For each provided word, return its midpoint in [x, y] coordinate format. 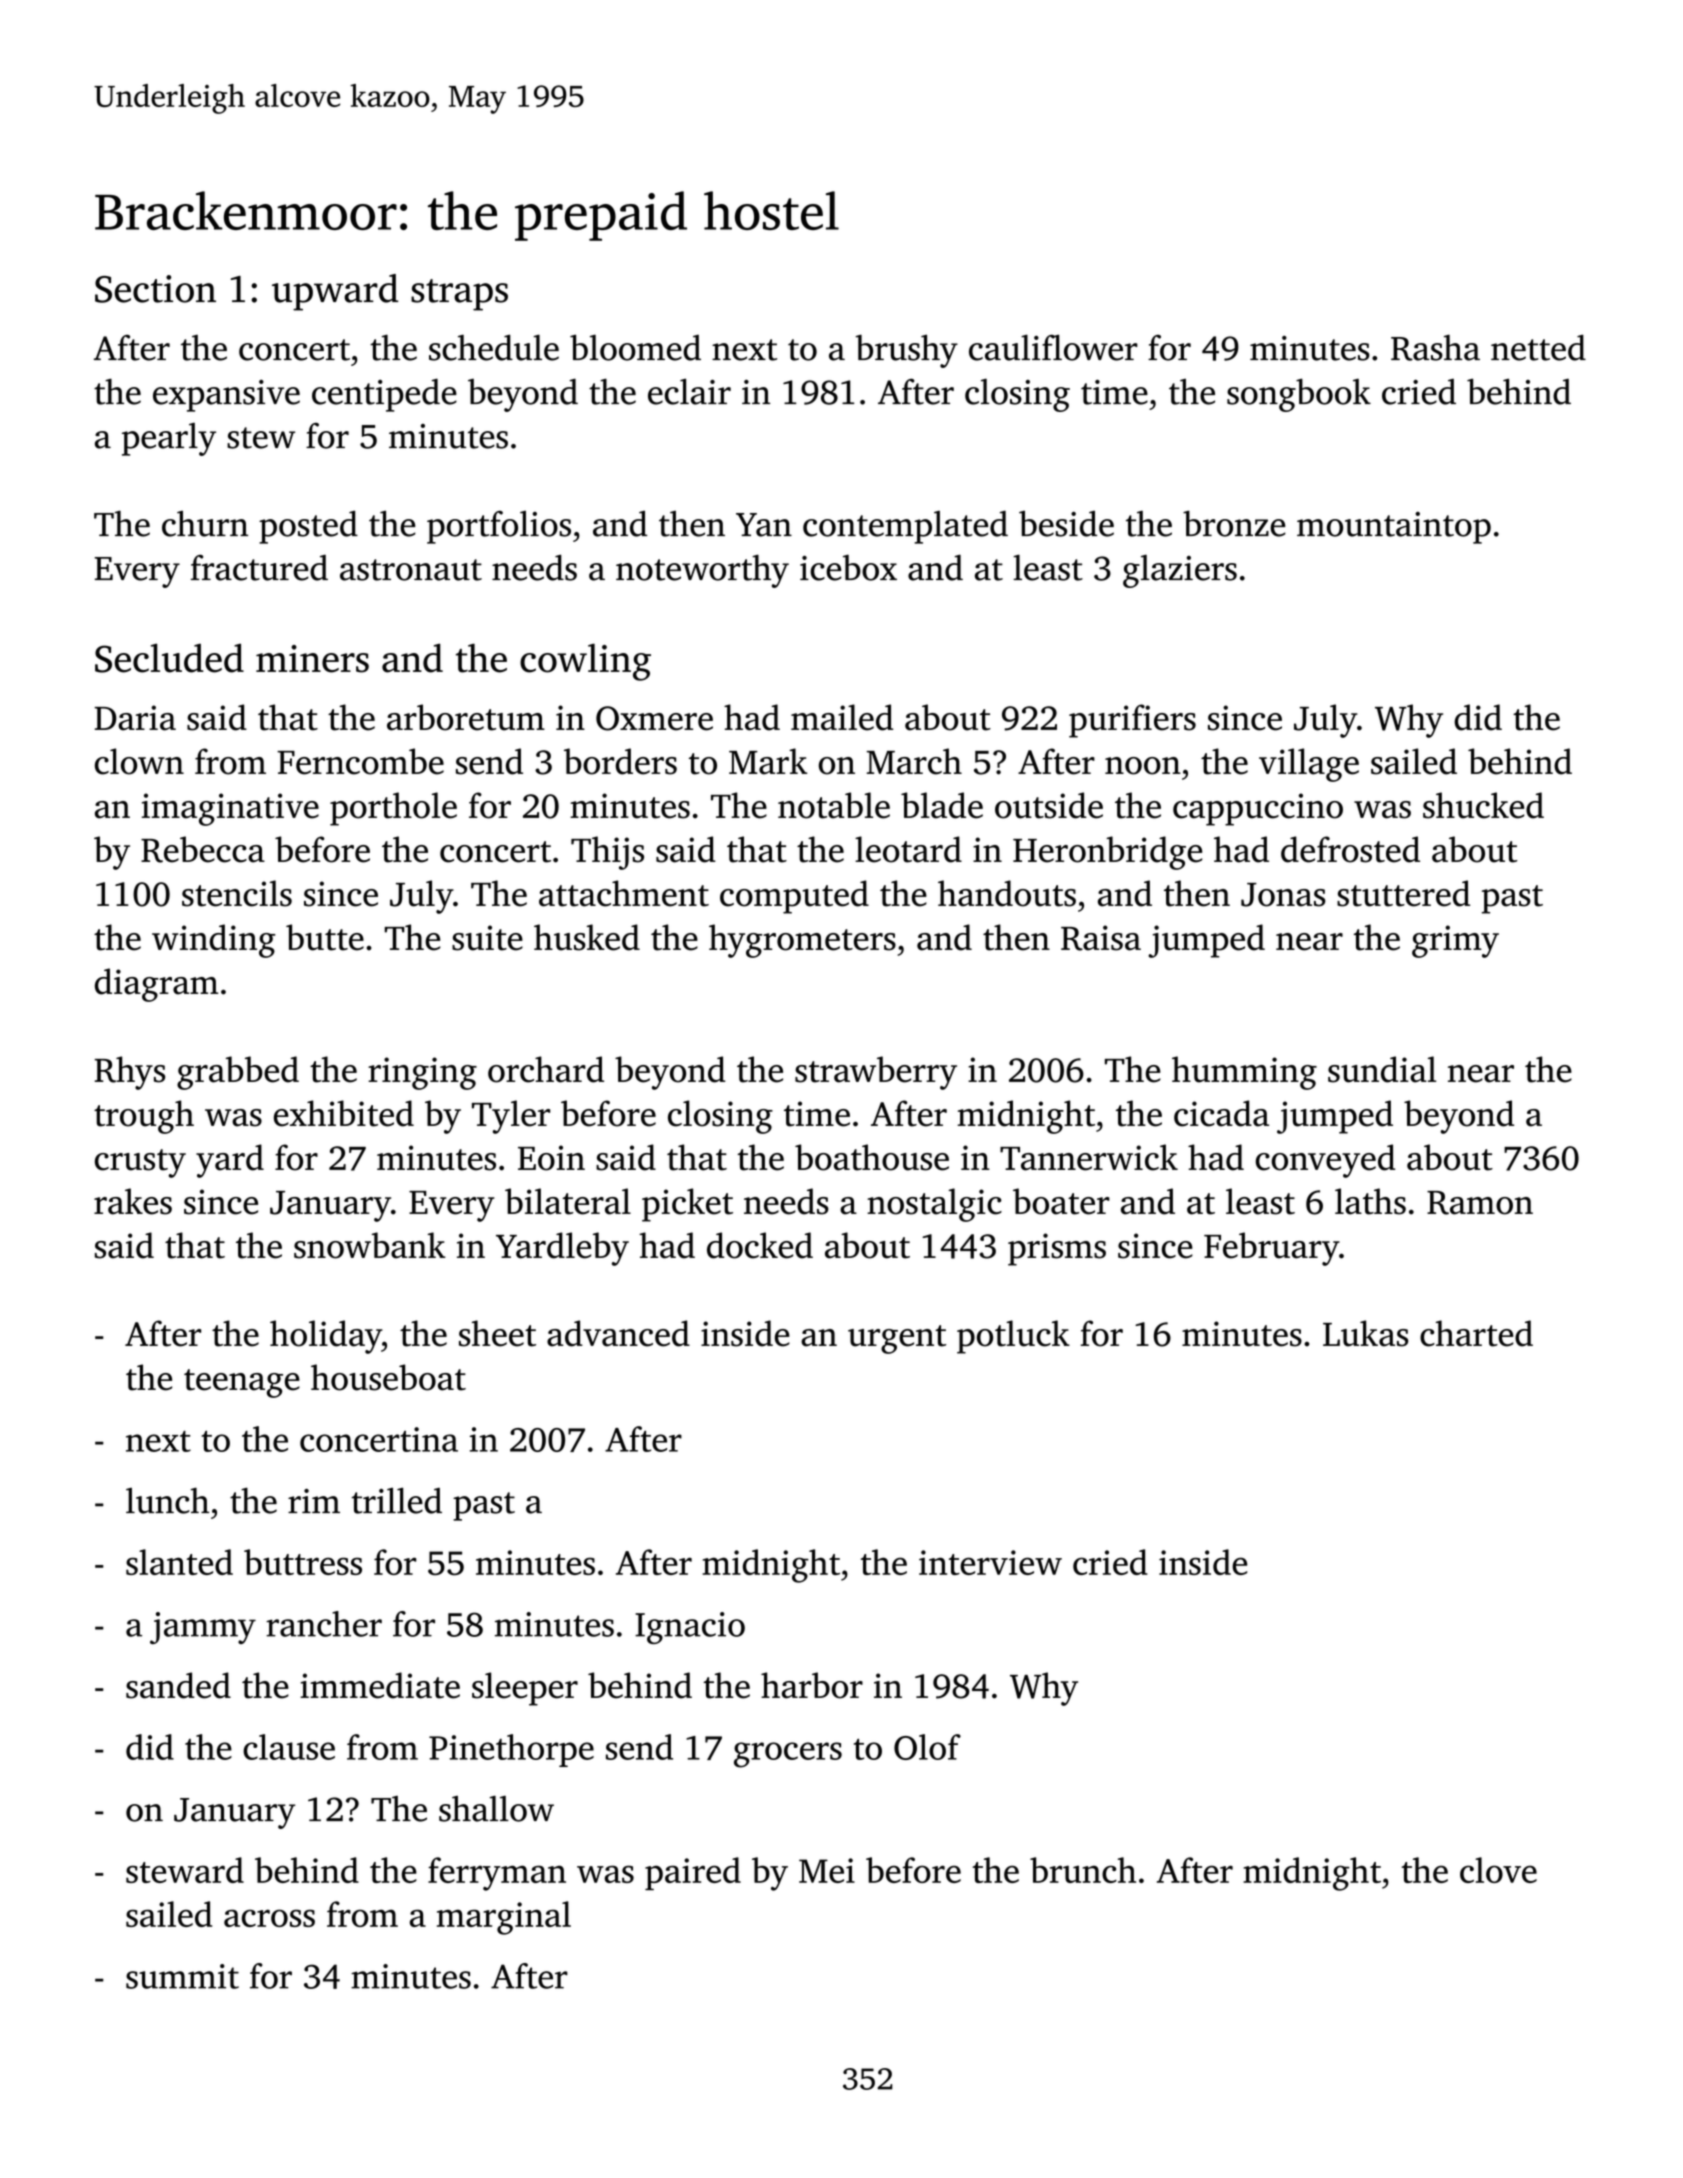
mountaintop [1394, 528]
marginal [504, 1918]
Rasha [1435, 347]
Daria [135, 718]
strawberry [876, 1073]
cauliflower [1053, 347]
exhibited [344, 1113]
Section [155, 289]
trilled [397, 1501]
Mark [768, 761]
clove [1498, 1870]
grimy [1455, 941]
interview [990, 1562]
